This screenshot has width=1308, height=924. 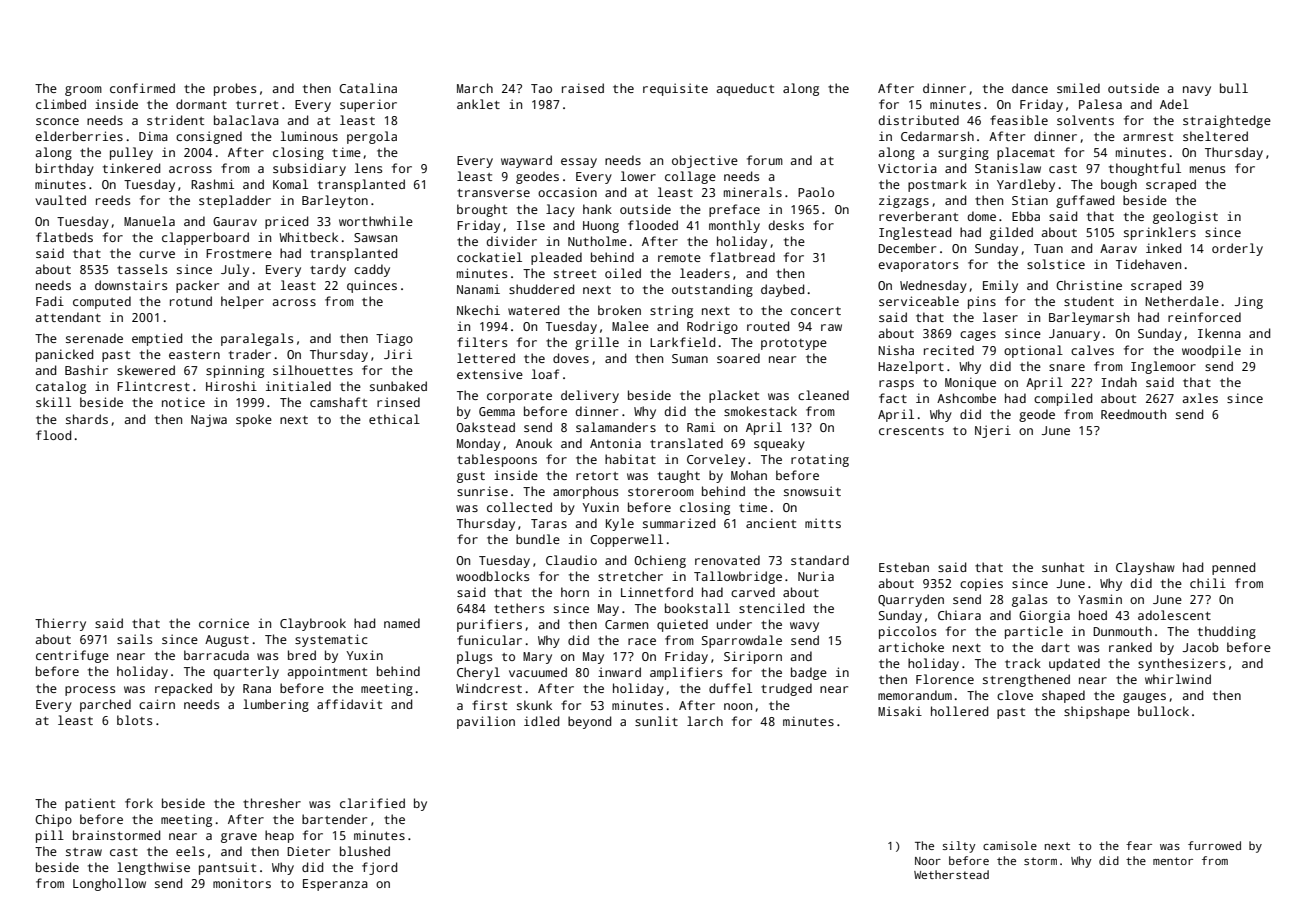 What do you see at coordinates (153, 386) in the screenshot?
I see `Flintcrest` at bounding box center [153, 386].
